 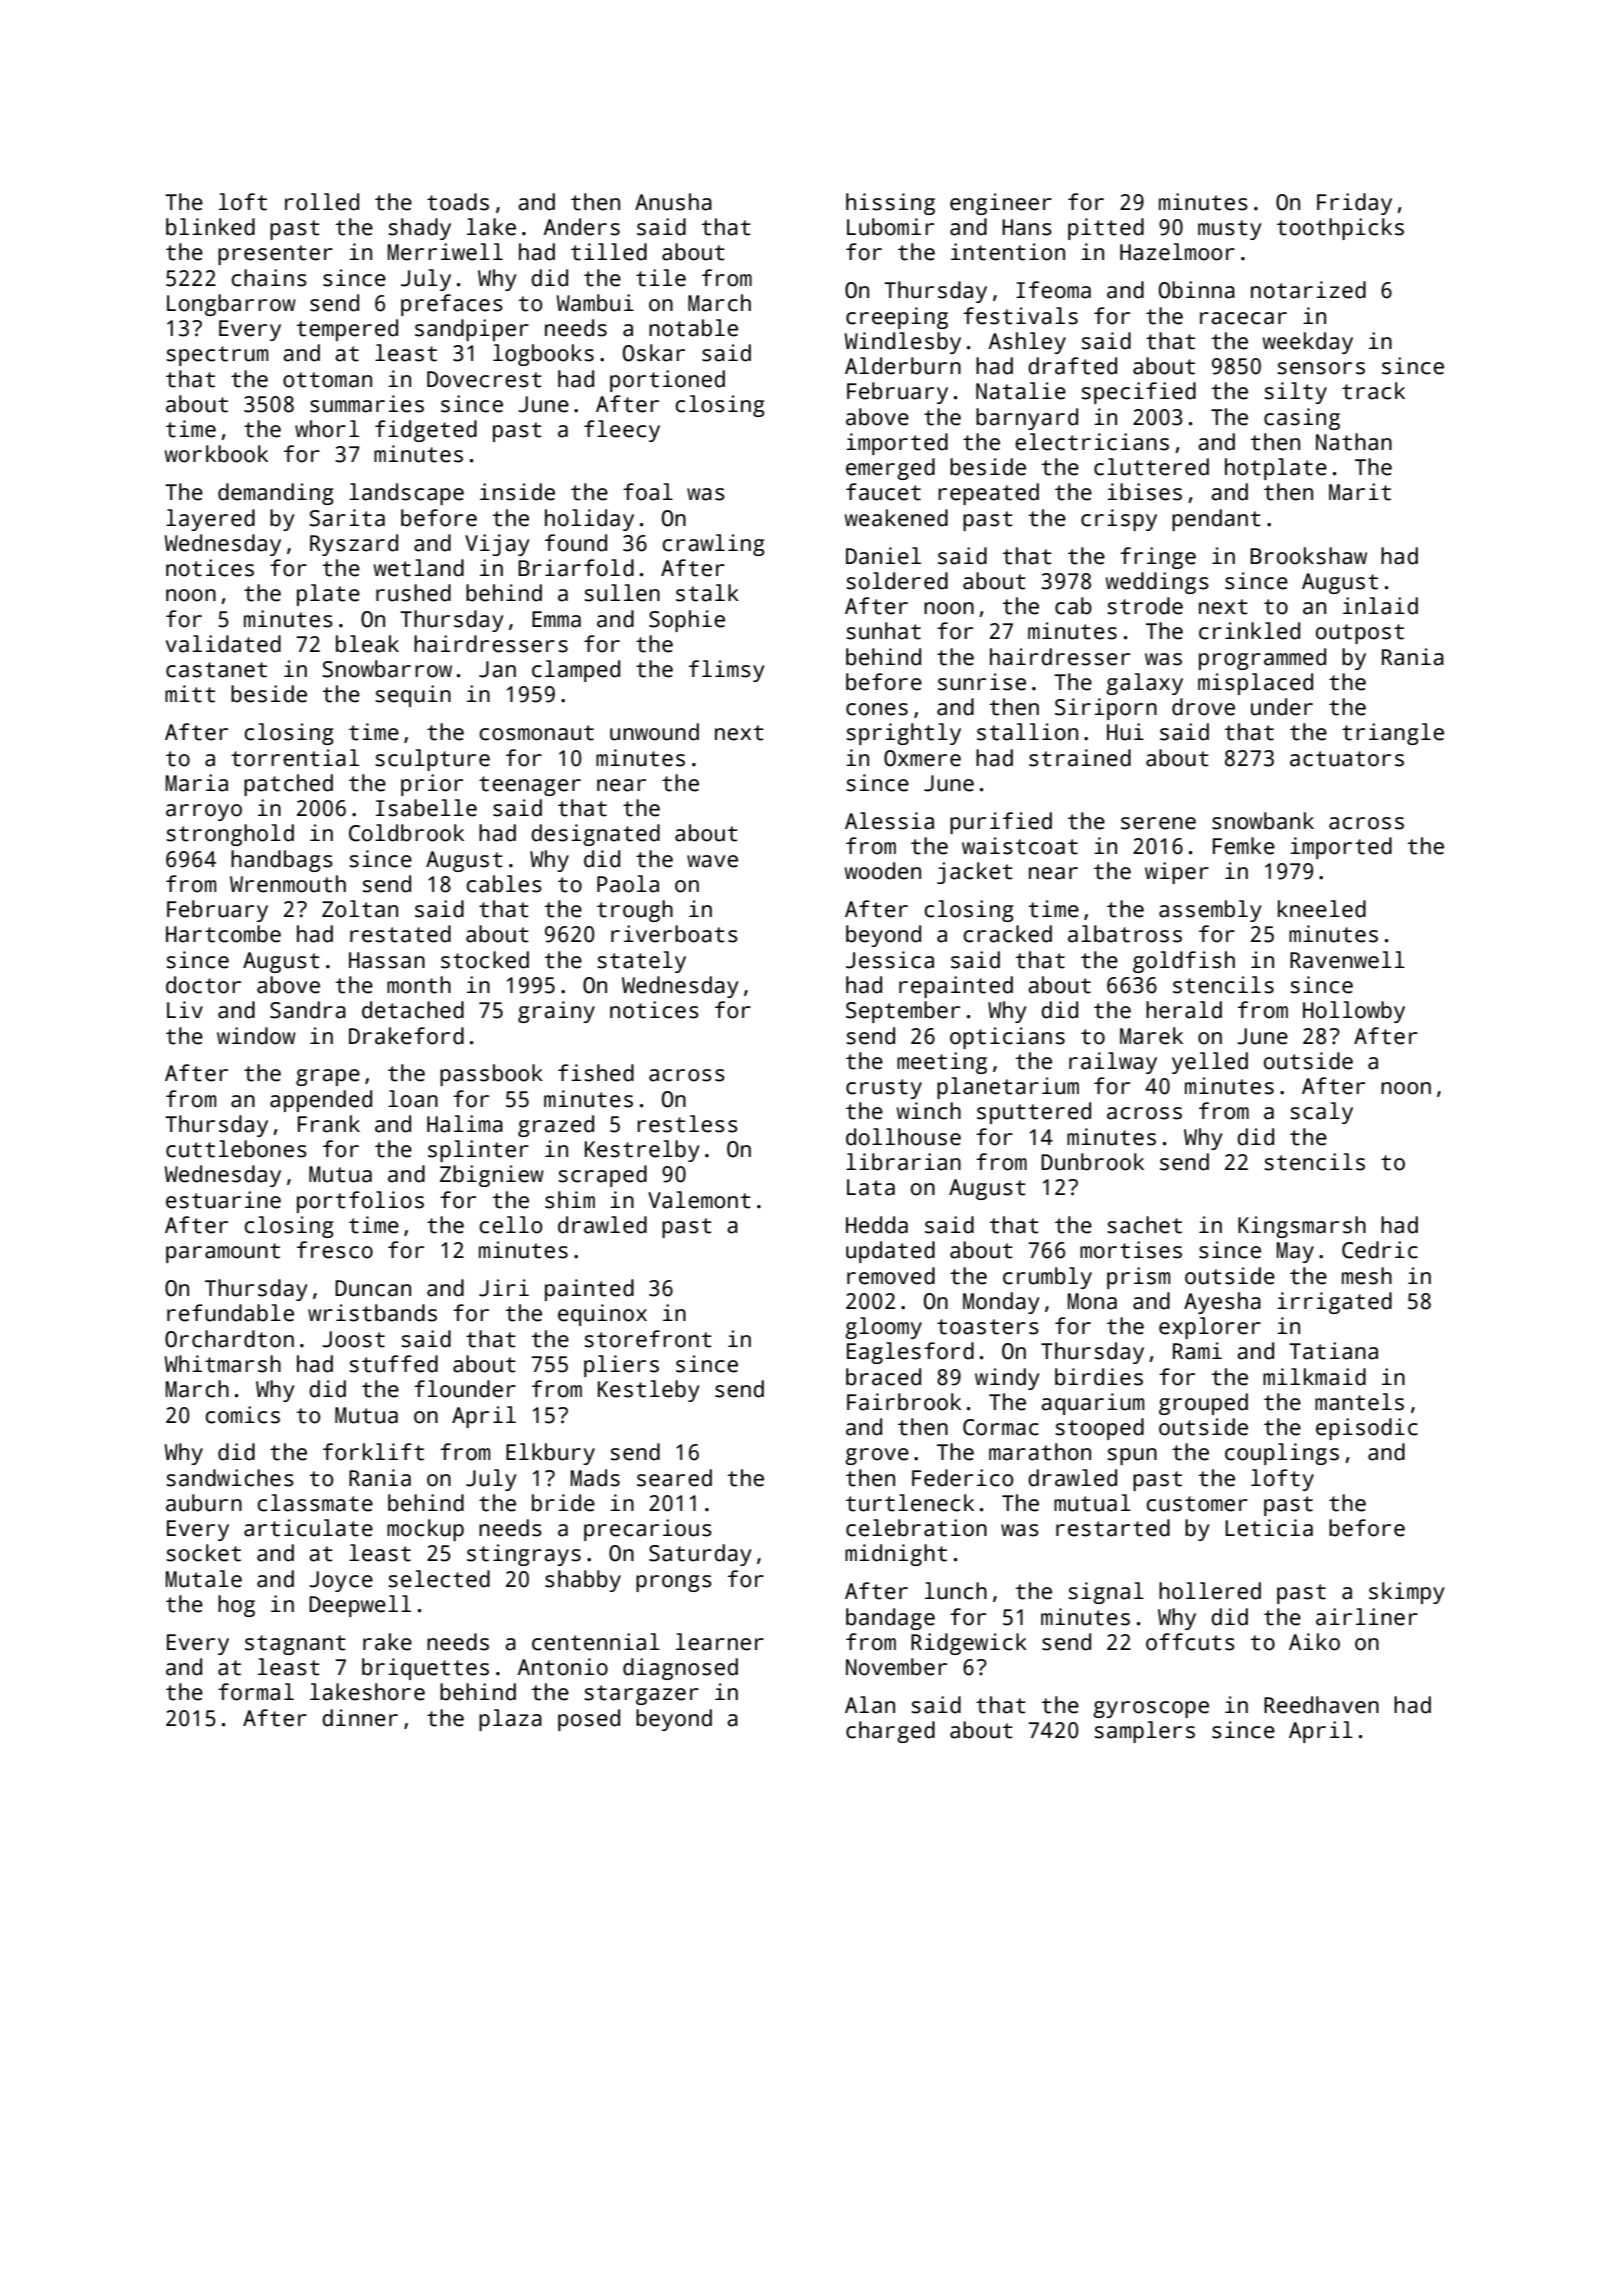 What do you see at coordinates (1203, 707) in the document?
I see `drove` at bounding box center [1203, 707].
